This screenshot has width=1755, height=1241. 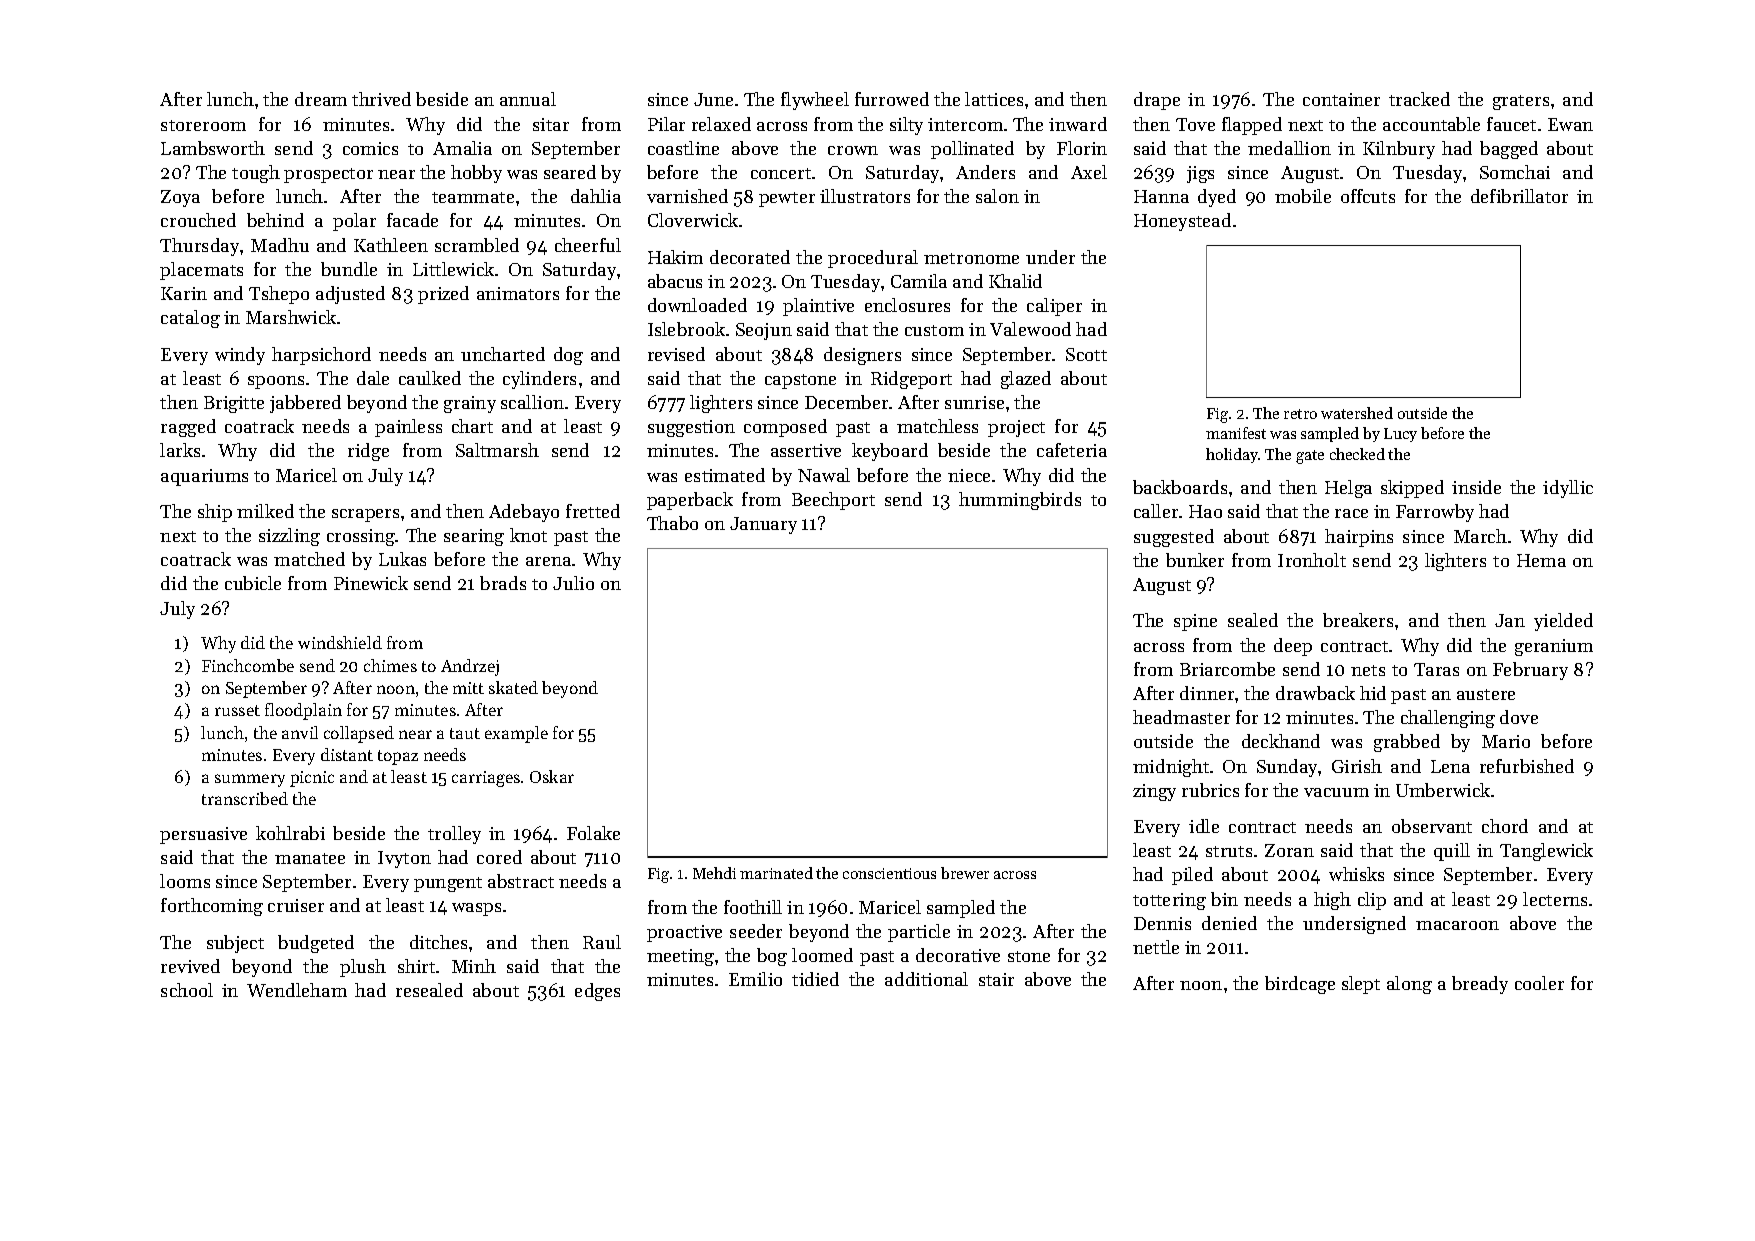 What do you see at coordinates (1300, 985) in the screenshot?
I see `birdcage` at bounding box center [1300, 985].
